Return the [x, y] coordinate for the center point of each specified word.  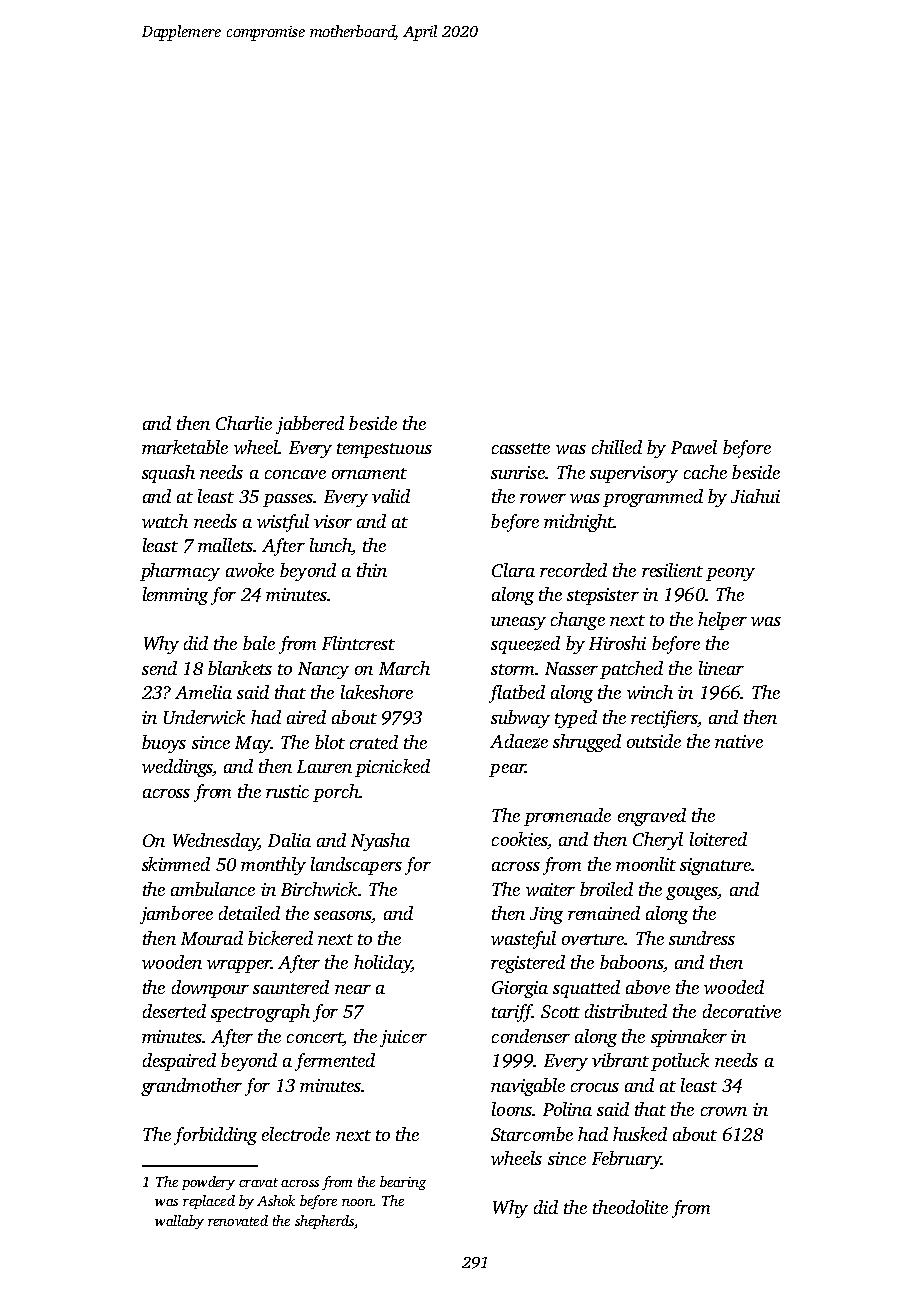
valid [391, 496]
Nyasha [380, 842]
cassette [521, 448]
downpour [210, 989]
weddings [177, 768]
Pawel [694, 447]
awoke [250, 570]
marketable [185, 447]
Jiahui [755, 496]
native [739, 741]
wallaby [179, 1222]
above [648, 987]
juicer [403, 1038]
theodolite [630, 1207]
